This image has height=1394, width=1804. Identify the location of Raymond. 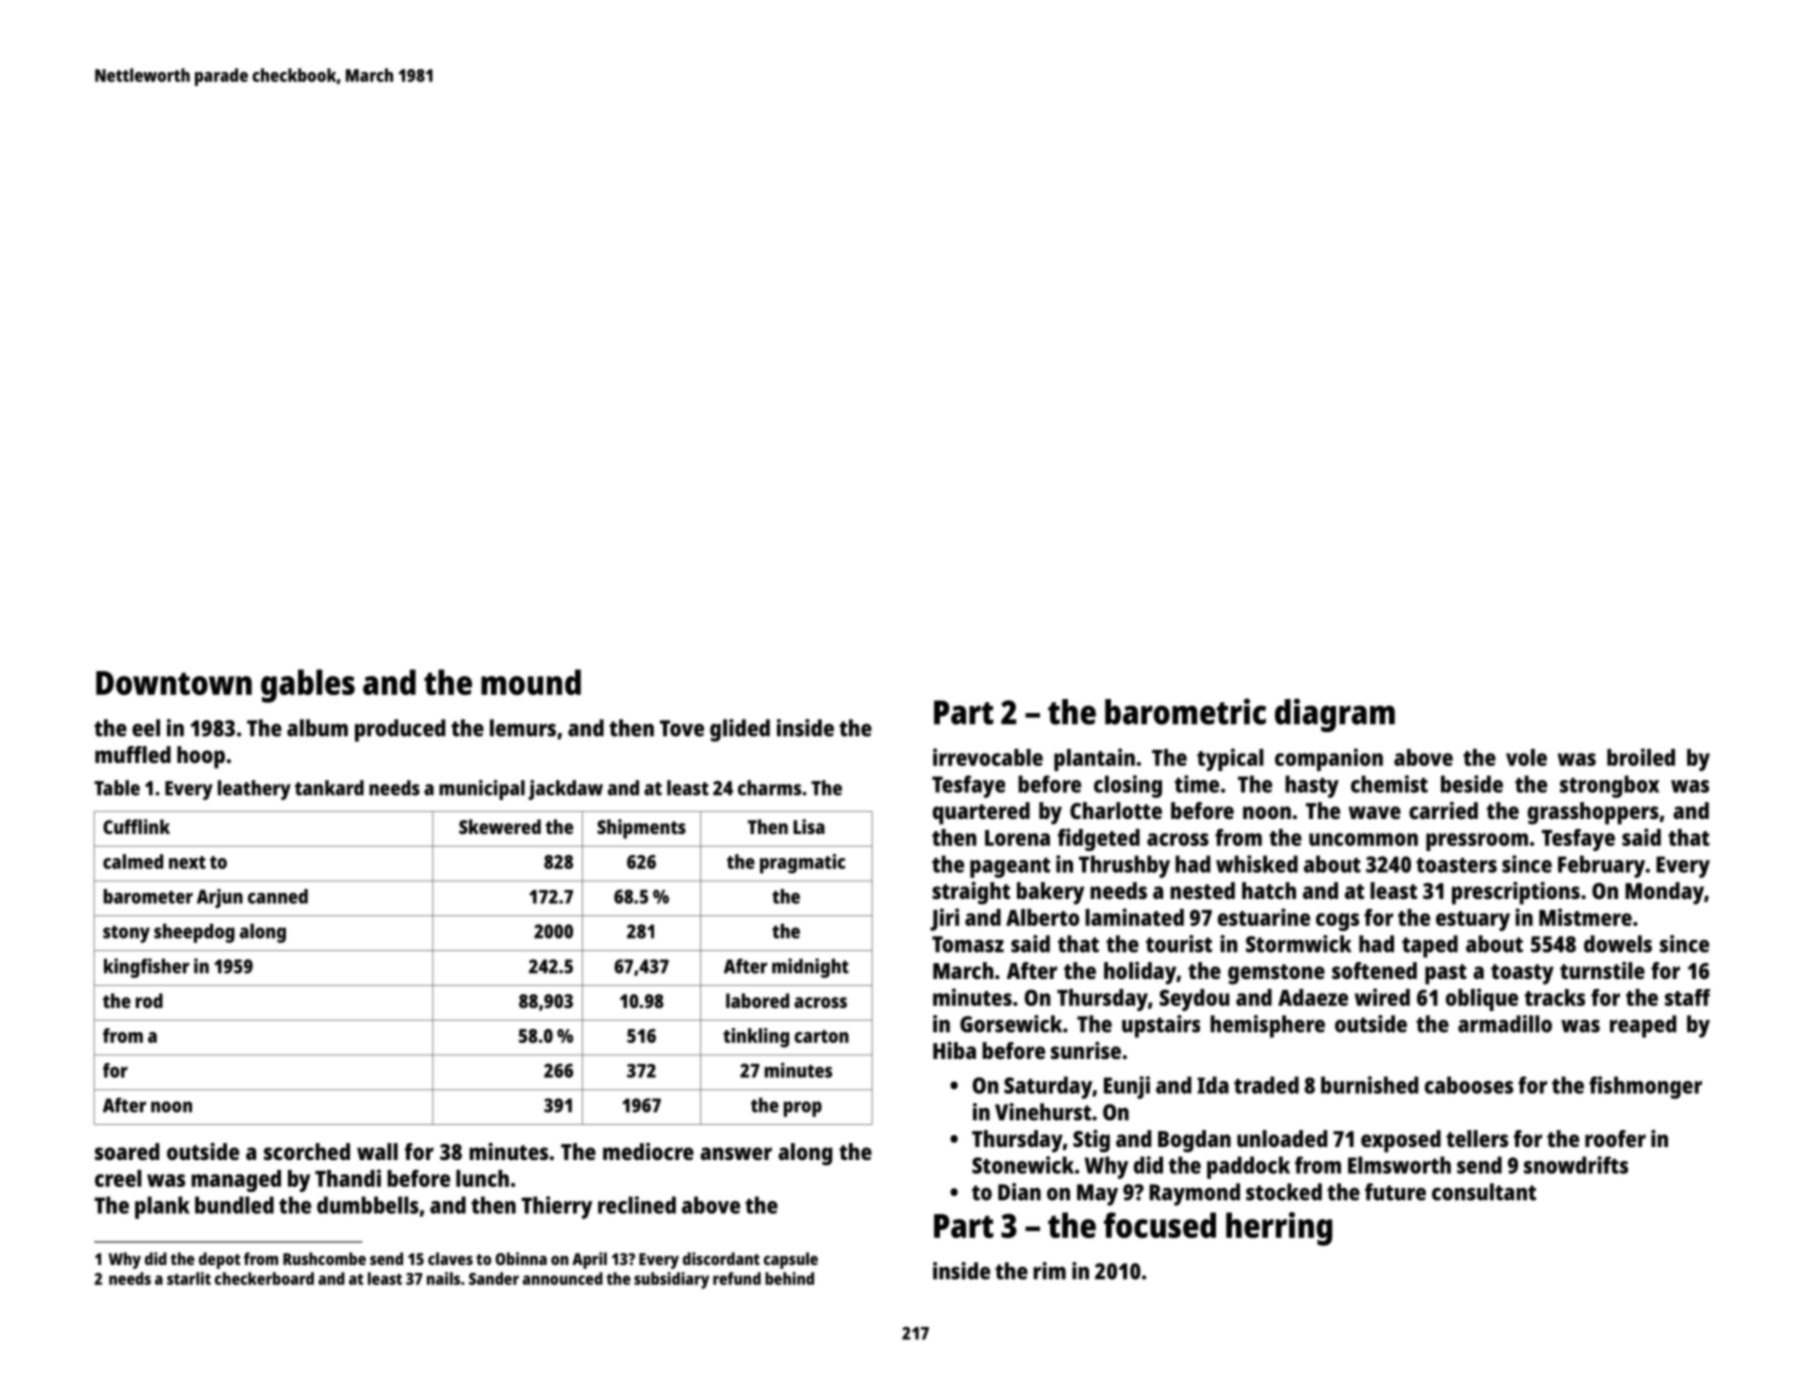
(1194, 1194).
